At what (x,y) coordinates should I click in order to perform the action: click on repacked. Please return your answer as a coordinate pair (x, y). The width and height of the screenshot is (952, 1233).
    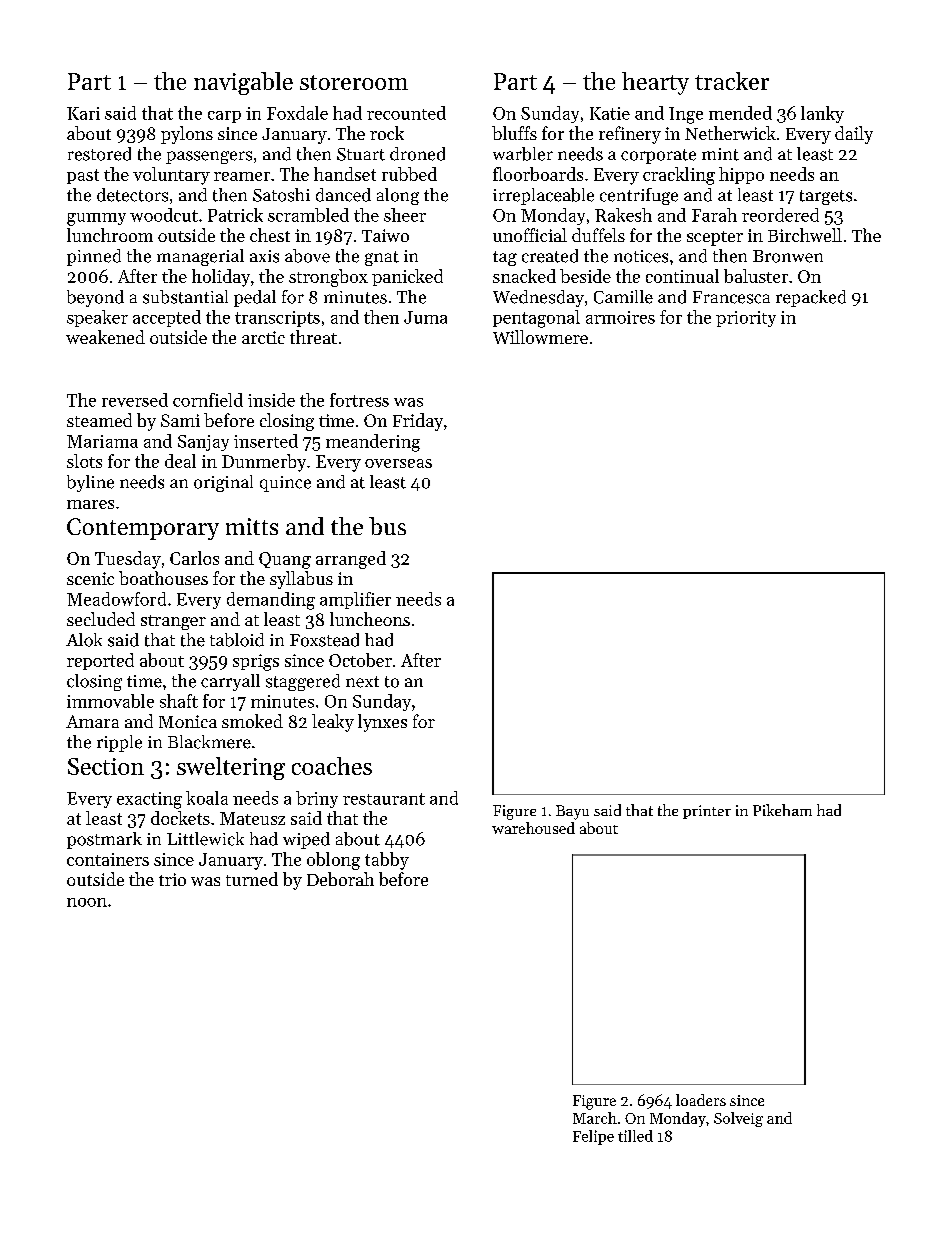
    Looking at the image, I should click on (811, 298).
